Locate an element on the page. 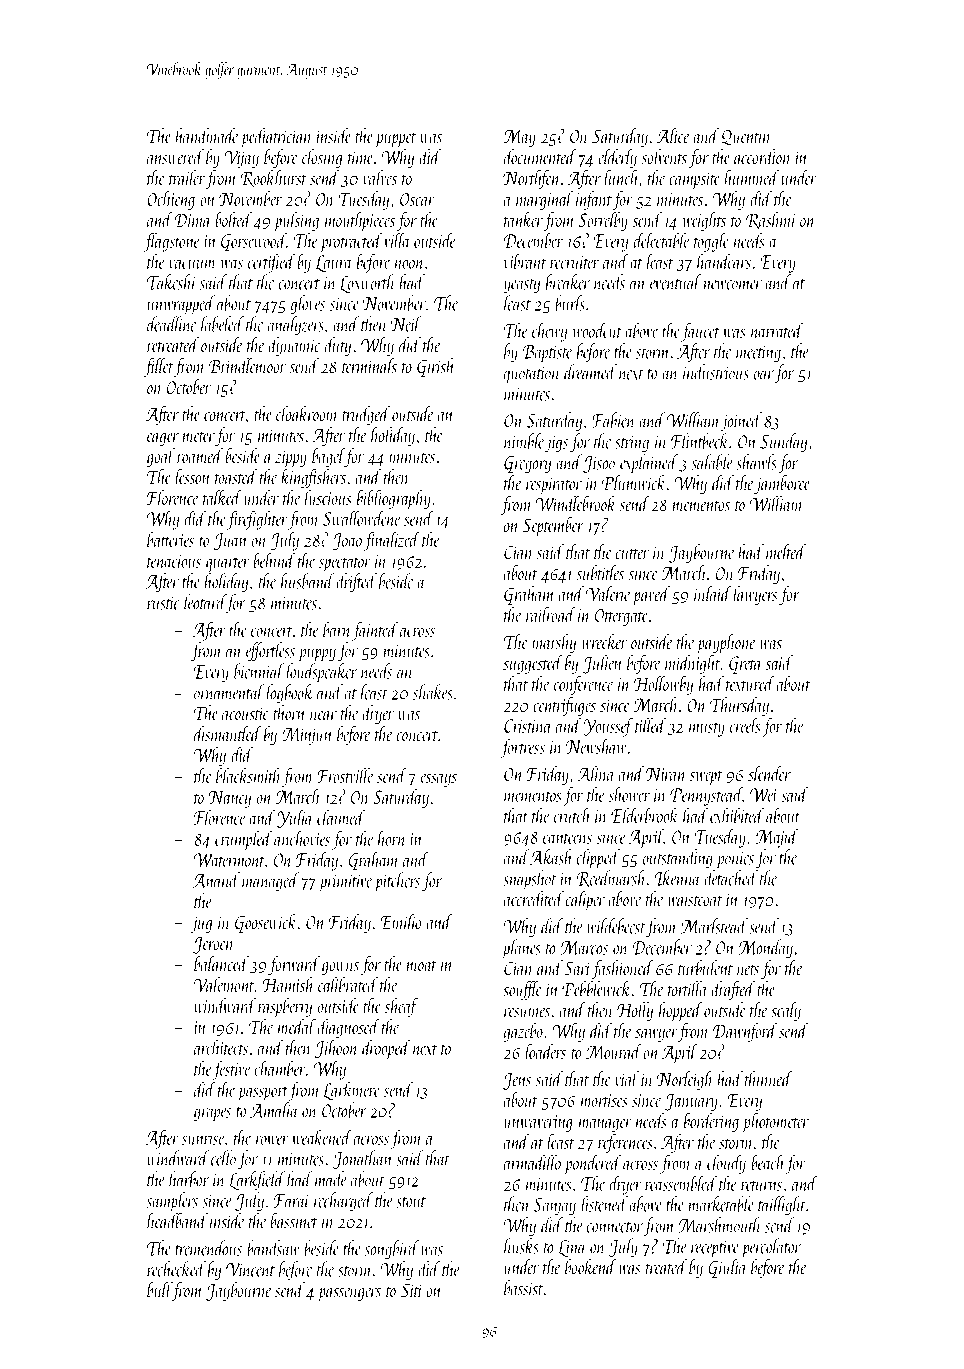 This page has width=964, height=1369. railroad is located at coordinates (551, 614).
